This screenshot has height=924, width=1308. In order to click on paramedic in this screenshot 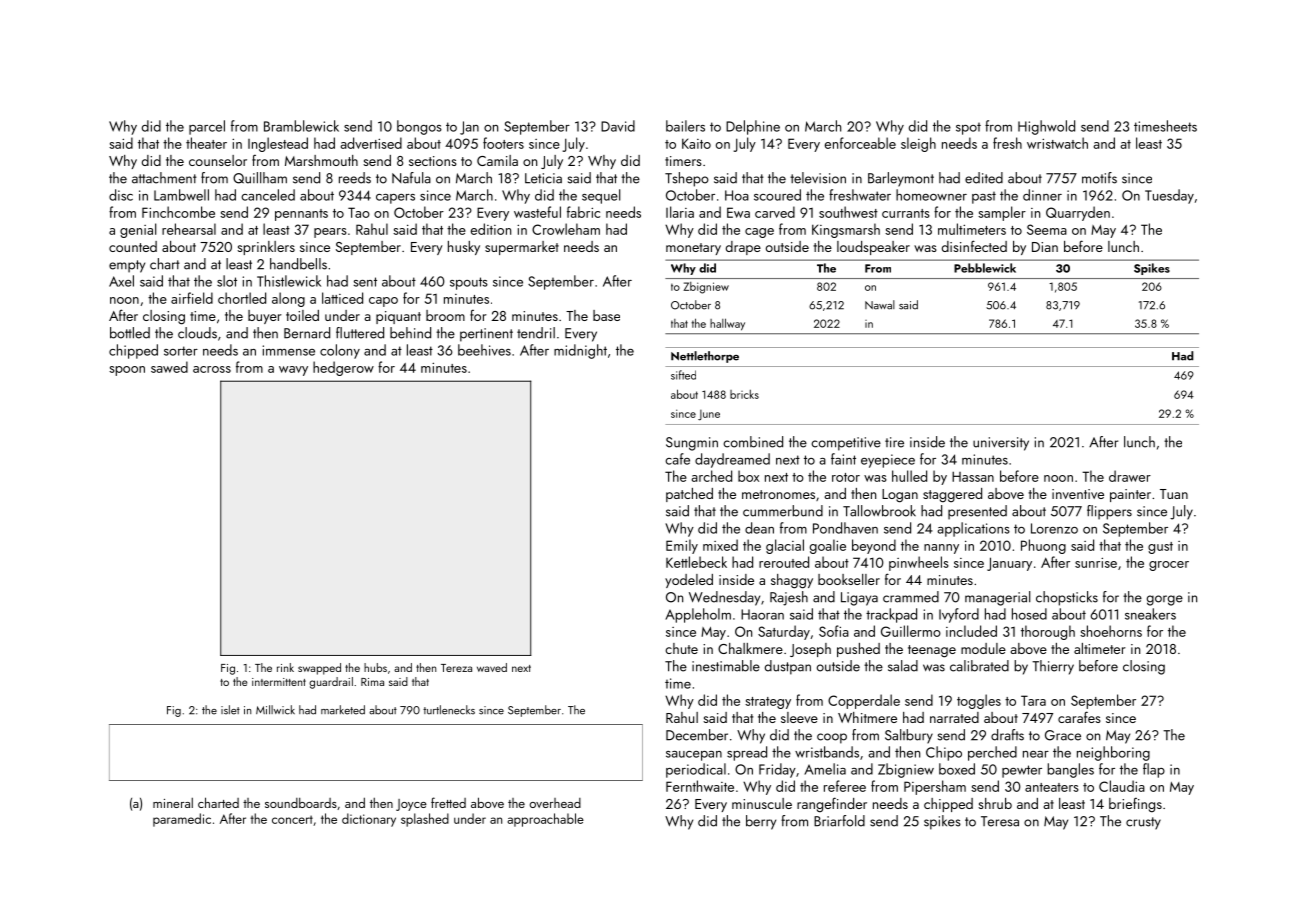, I will do `click(182, 820)`.
